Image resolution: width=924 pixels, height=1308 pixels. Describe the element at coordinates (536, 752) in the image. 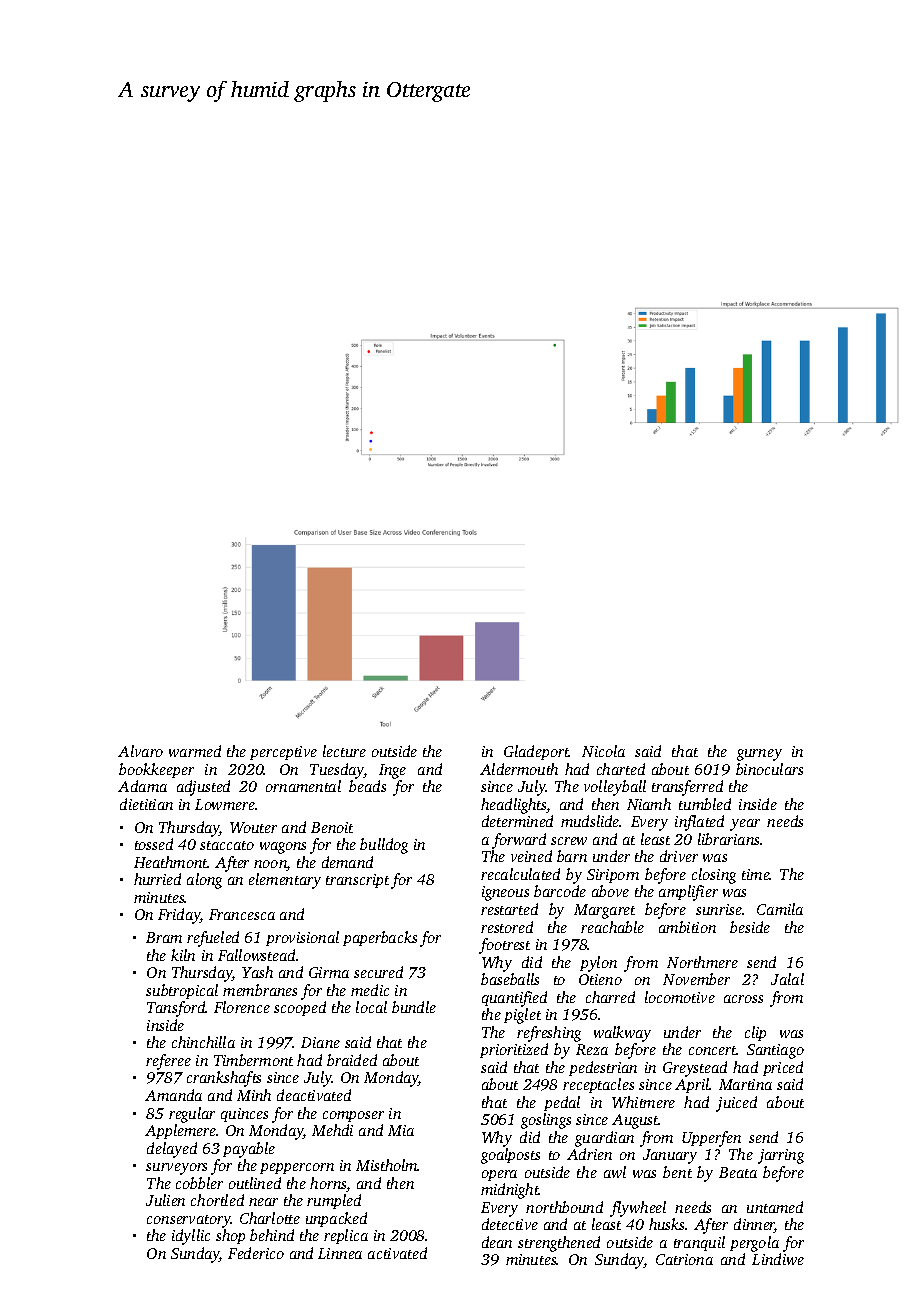

I see `Gladeport` at that location.
